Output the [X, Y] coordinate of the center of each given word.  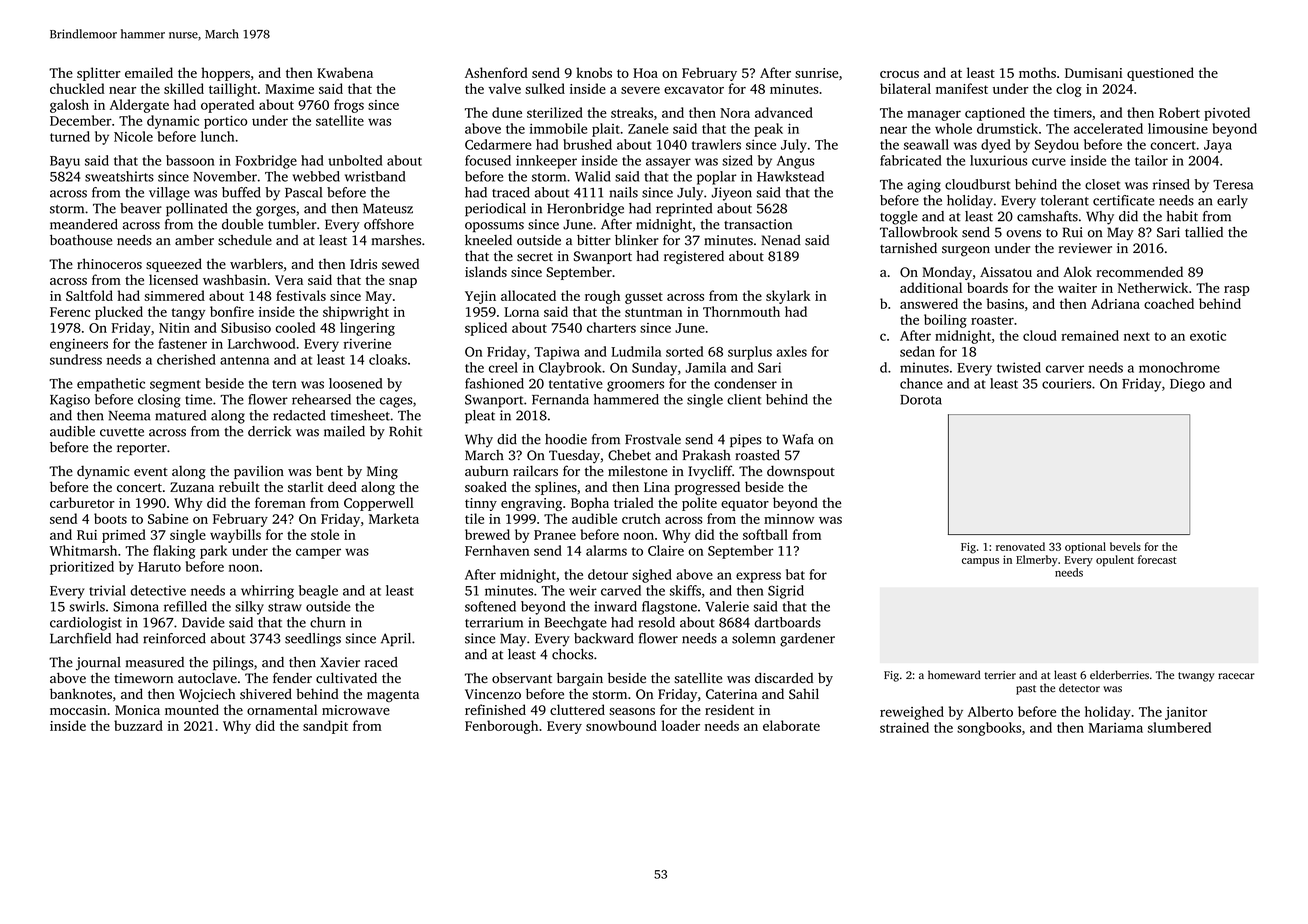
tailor [1151, 160]
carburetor [82, 502]
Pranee [555, 535]
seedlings [313, 640]
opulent [1115, 561]
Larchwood [261, 343]
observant [522, 678]
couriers [1066, 383]
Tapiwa [557, 353]
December [81, 120]
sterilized [555, 112]
